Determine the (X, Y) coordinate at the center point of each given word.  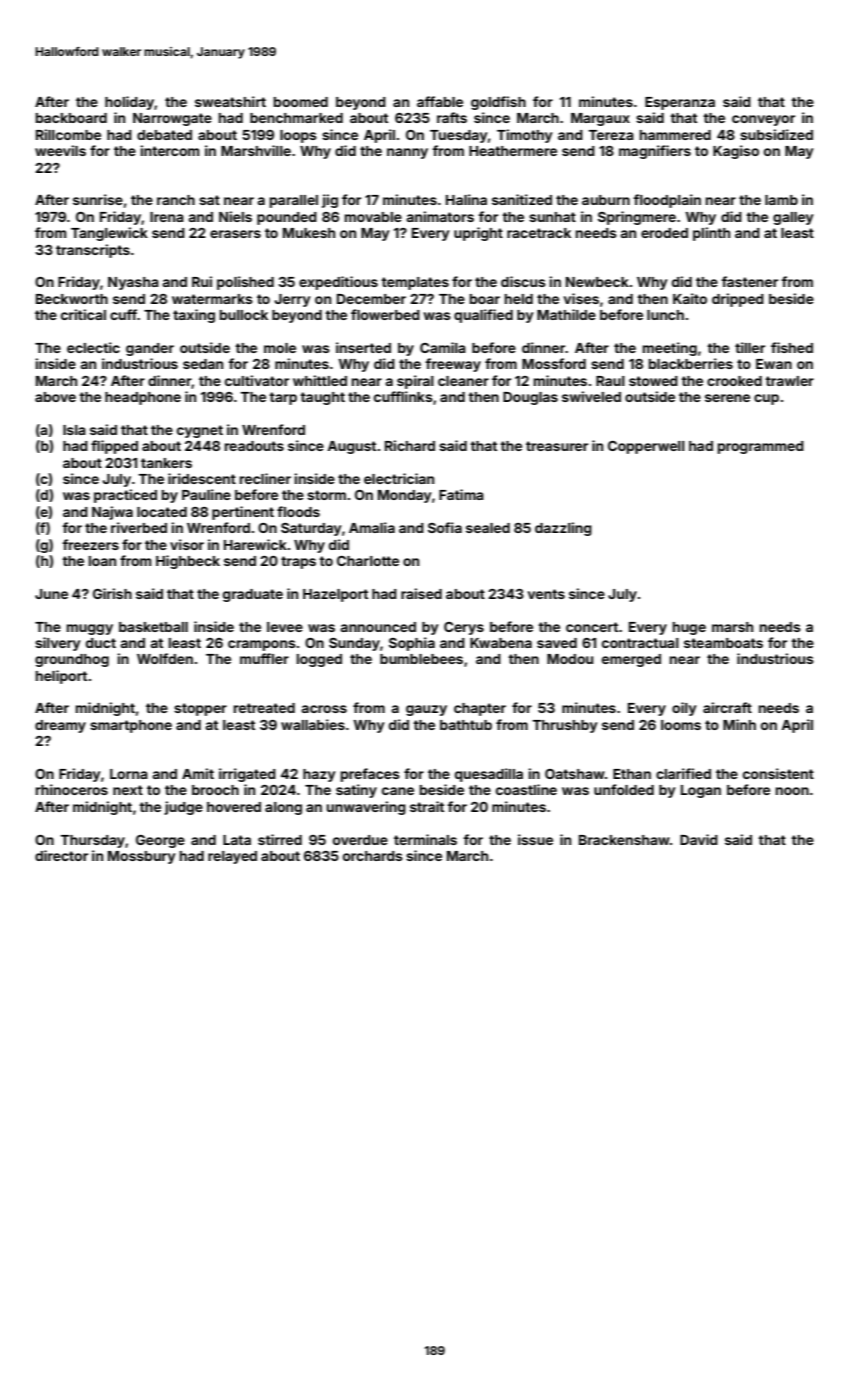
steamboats (723, 643)
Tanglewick (109, 234)
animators (440, 216)
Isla (74, 430)
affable (440, 101)
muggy (90, 629)
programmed (761, 447)
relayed (232, 857)
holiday (130, 103)
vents (546, 594)
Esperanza (680, 103)
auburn (606, 200)
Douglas (530, 398)
